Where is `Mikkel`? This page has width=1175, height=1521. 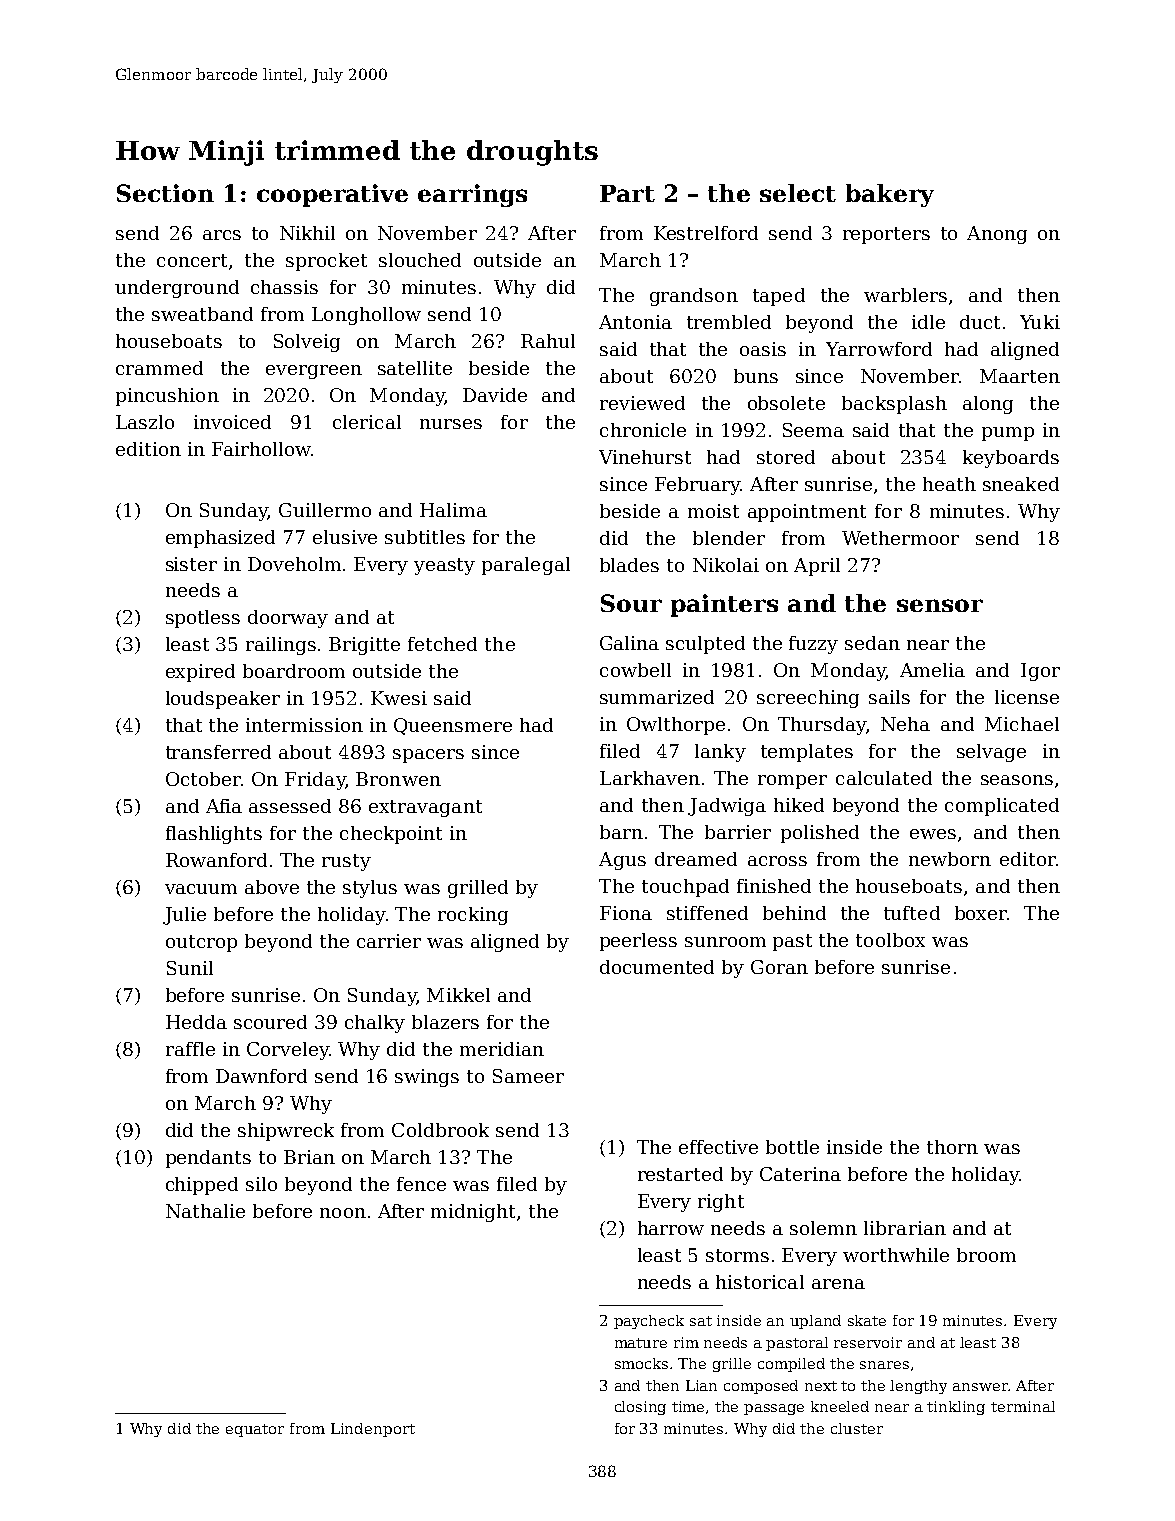 Mikkel is located at coordinates (458, 995).
